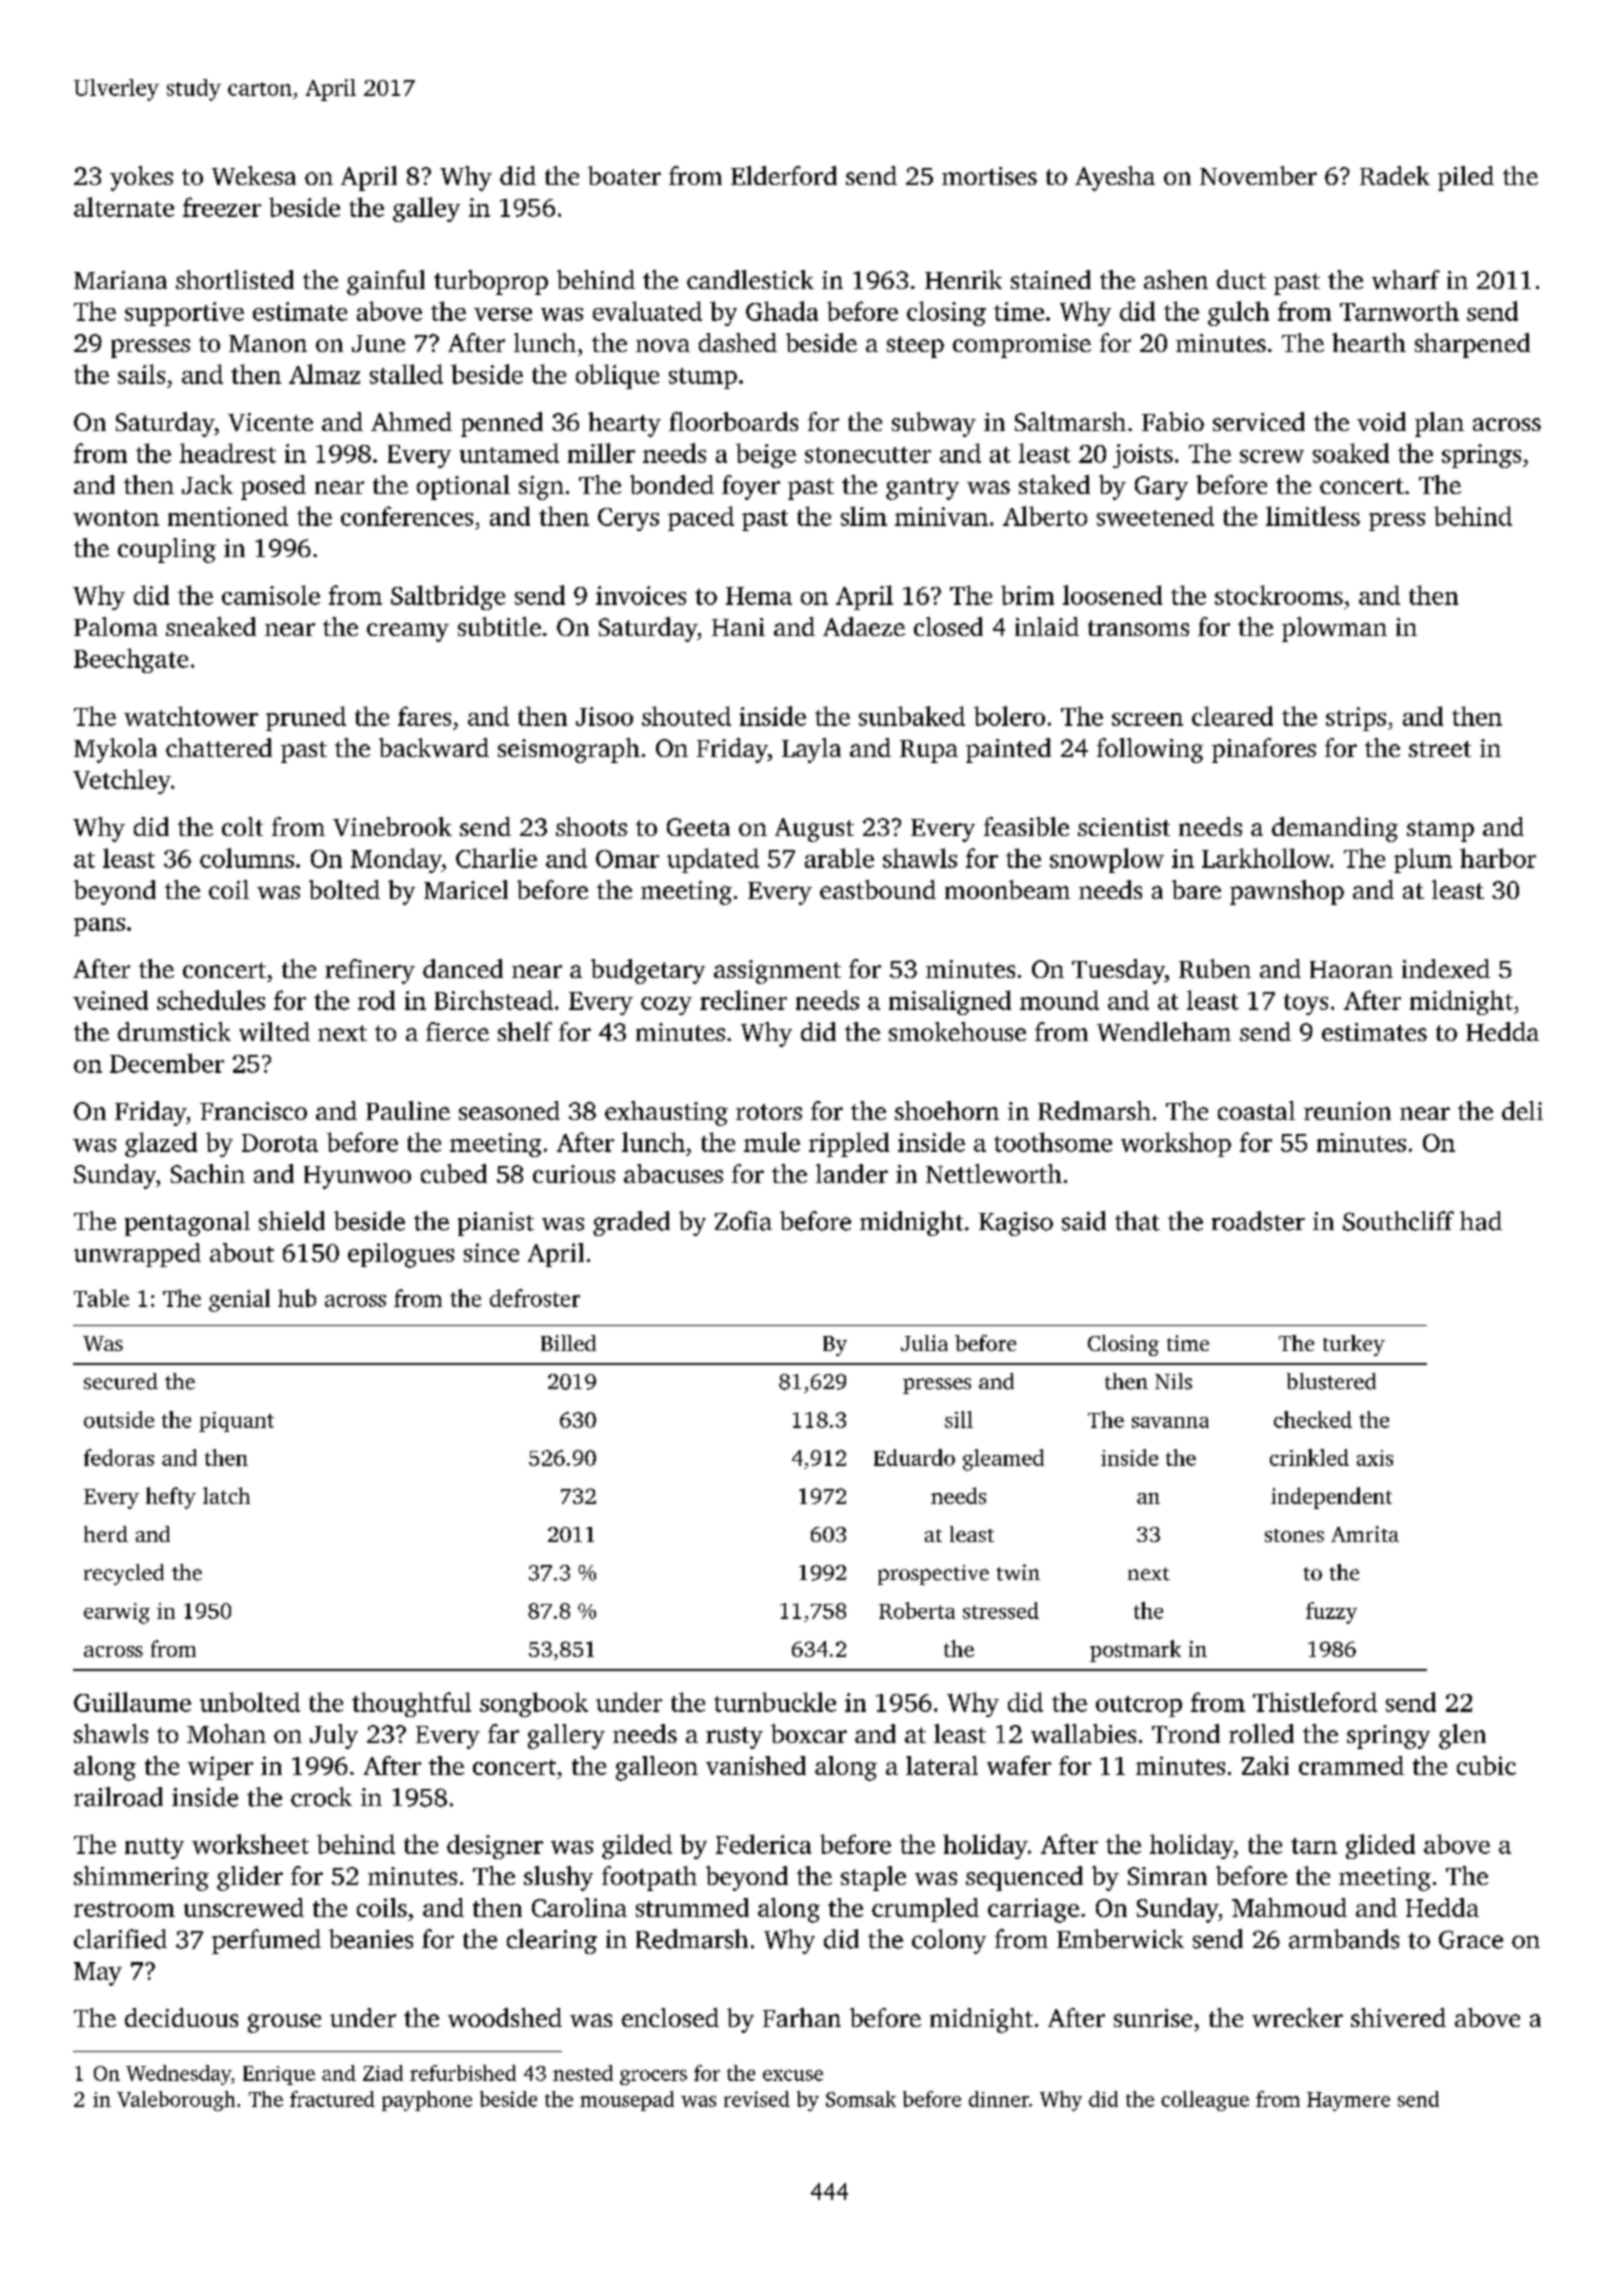  I want to click on Valeborough, so click(176, 2101).
